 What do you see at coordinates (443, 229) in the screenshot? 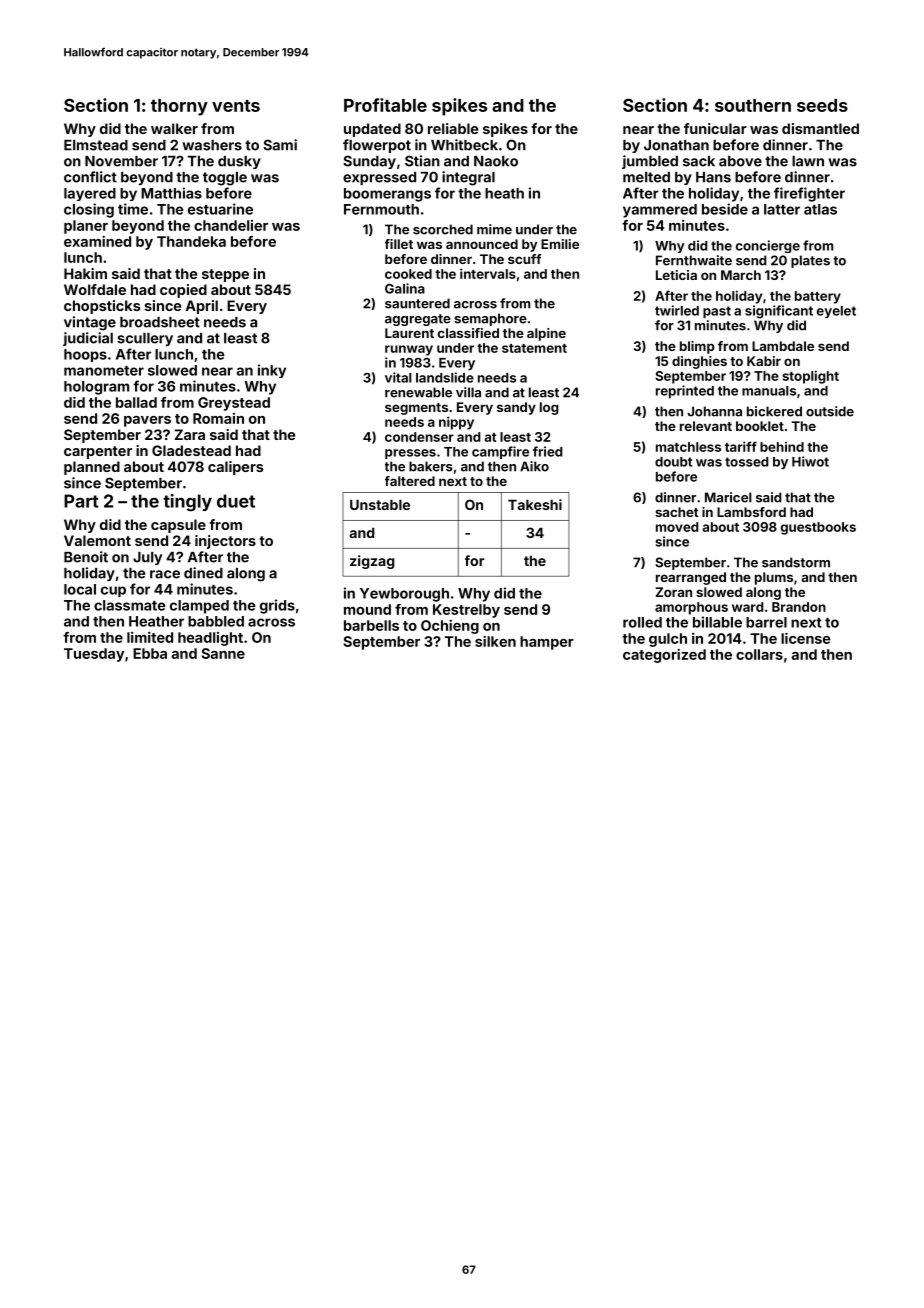
I see `scorched` at bounding box center [443, 229].
